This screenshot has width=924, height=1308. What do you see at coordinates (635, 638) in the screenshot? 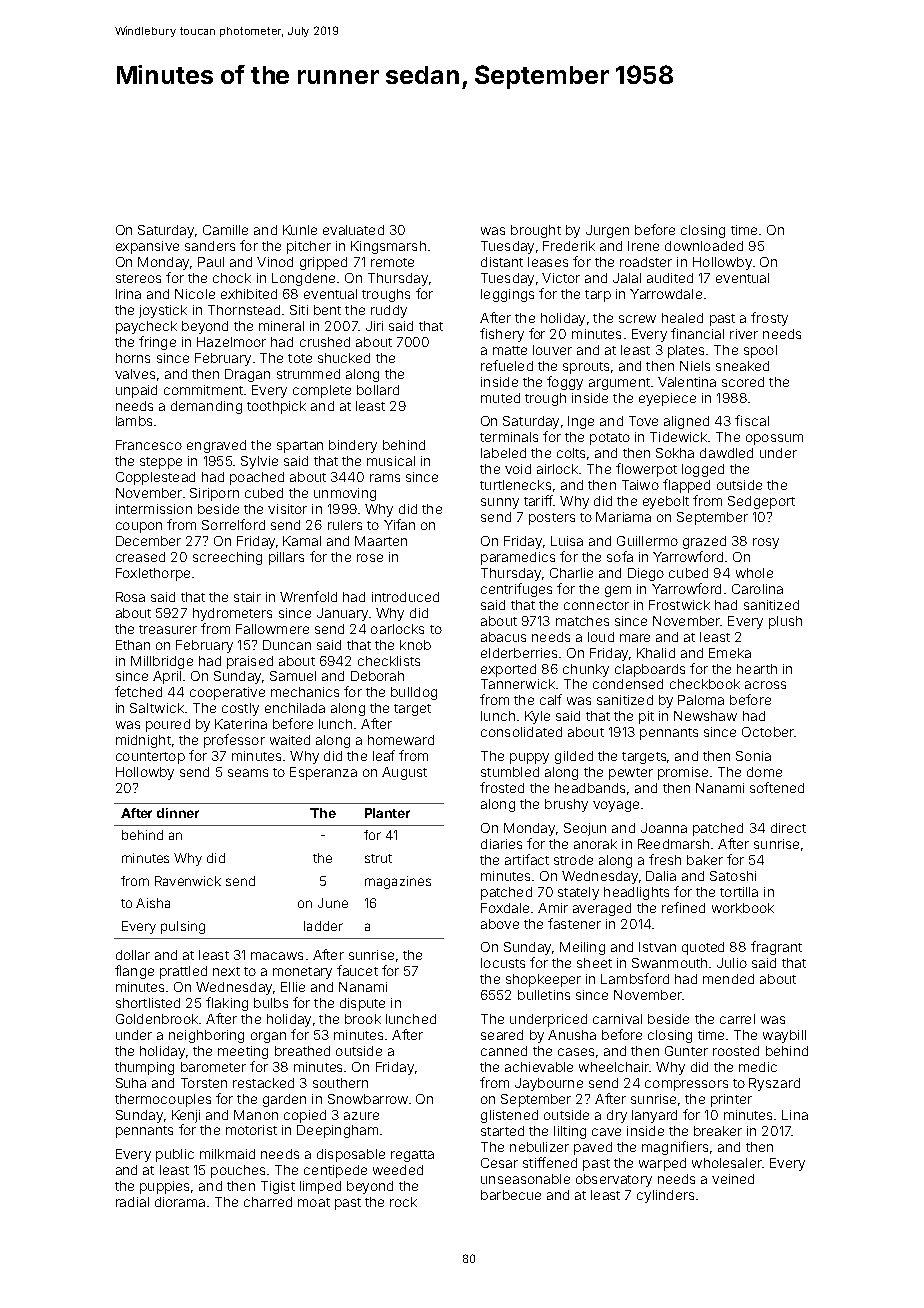
I see `mare` at bounding box center [635, 638].
